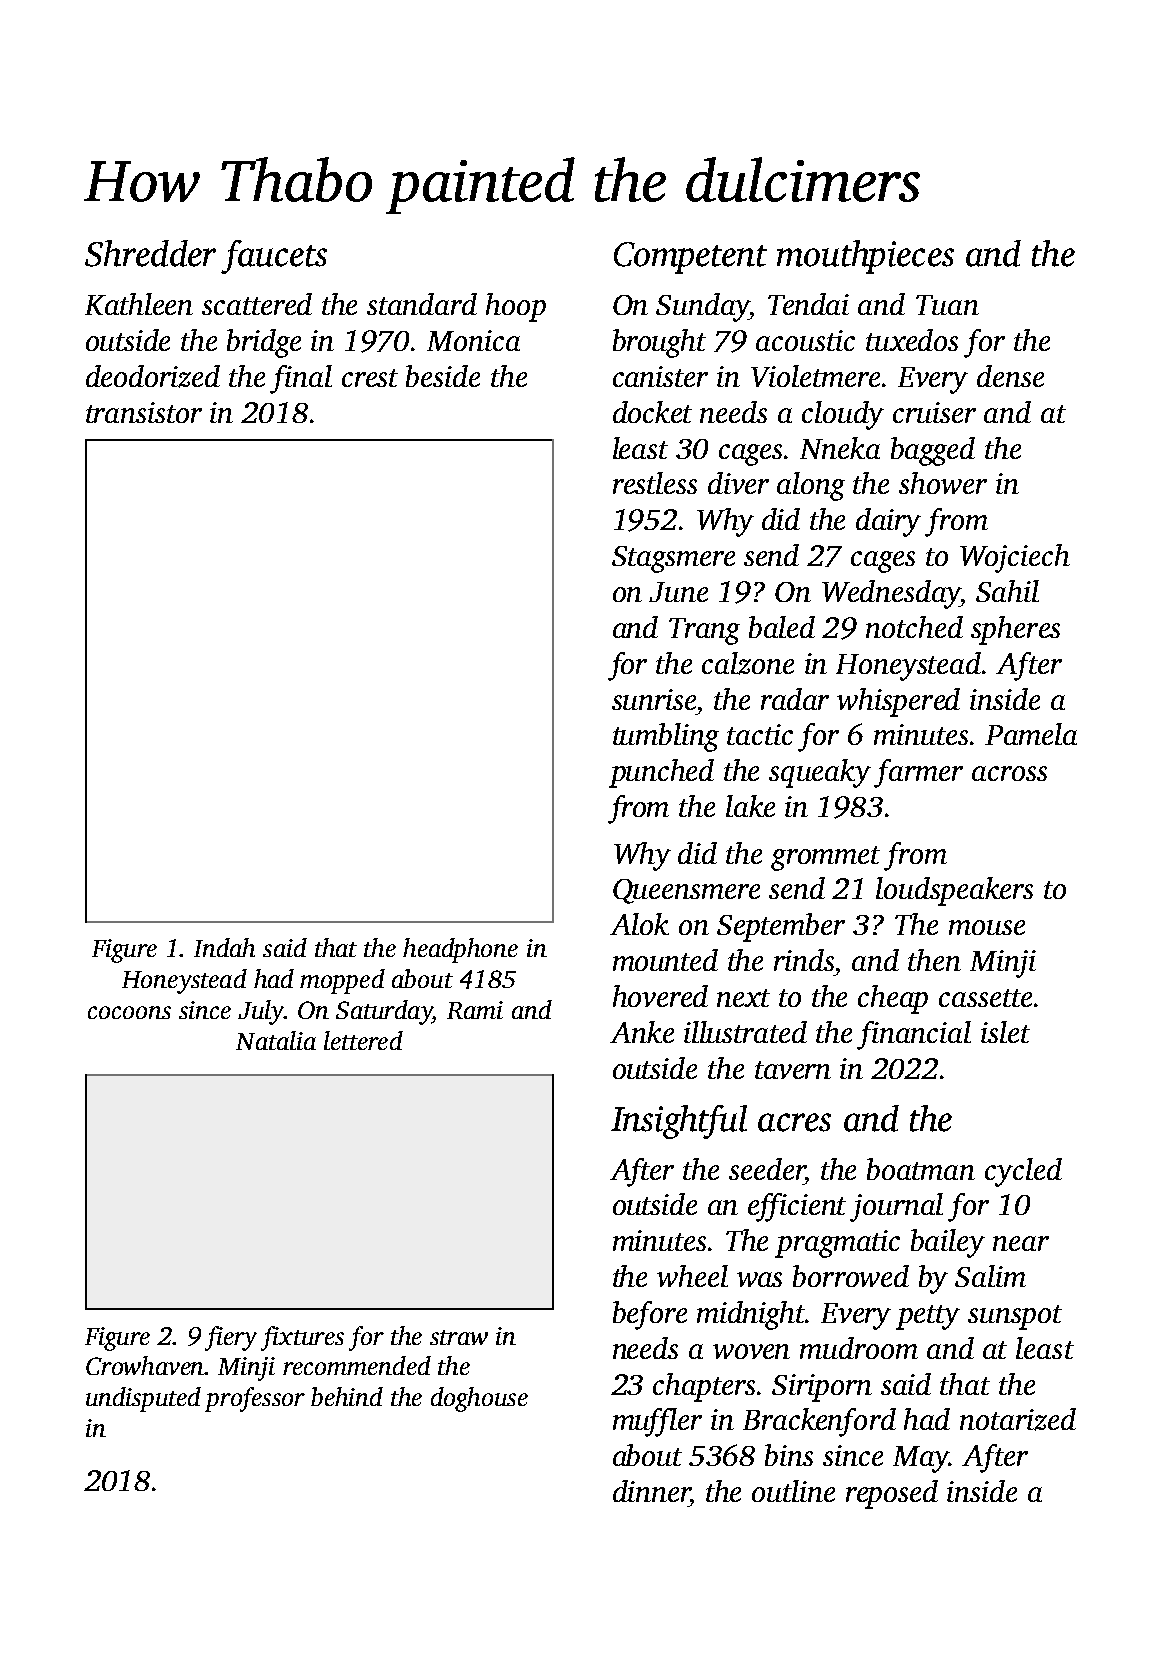  What do you see at coordinates (257, 304) in the document?
I see `scattered` at bounding box center [257, 304].
